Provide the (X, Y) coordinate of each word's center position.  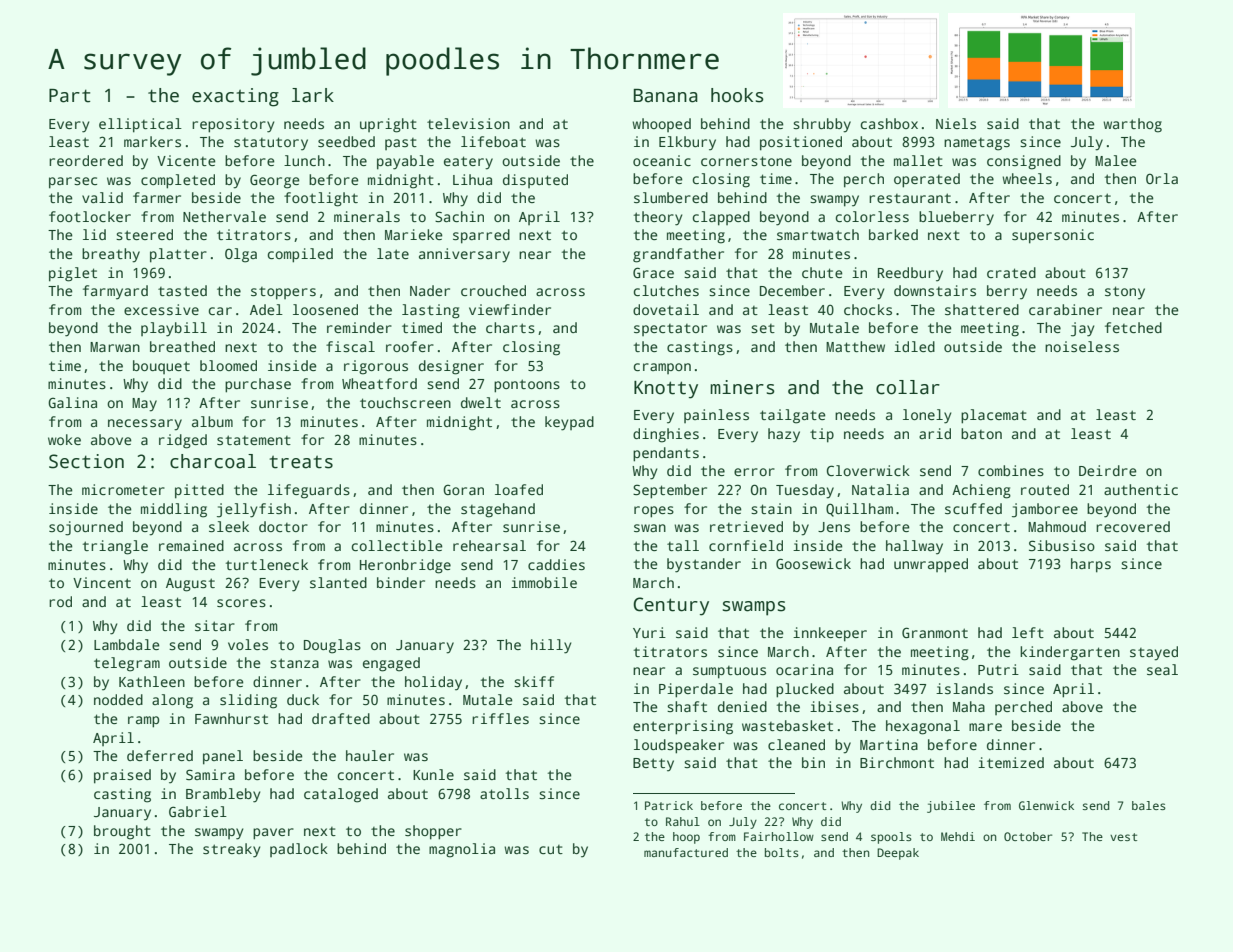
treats (301, 462)
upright (388, 125)
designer (451, 367)
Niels (956, 123)
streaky (231, 850)
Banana (666, 96)
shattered (982, 309)
